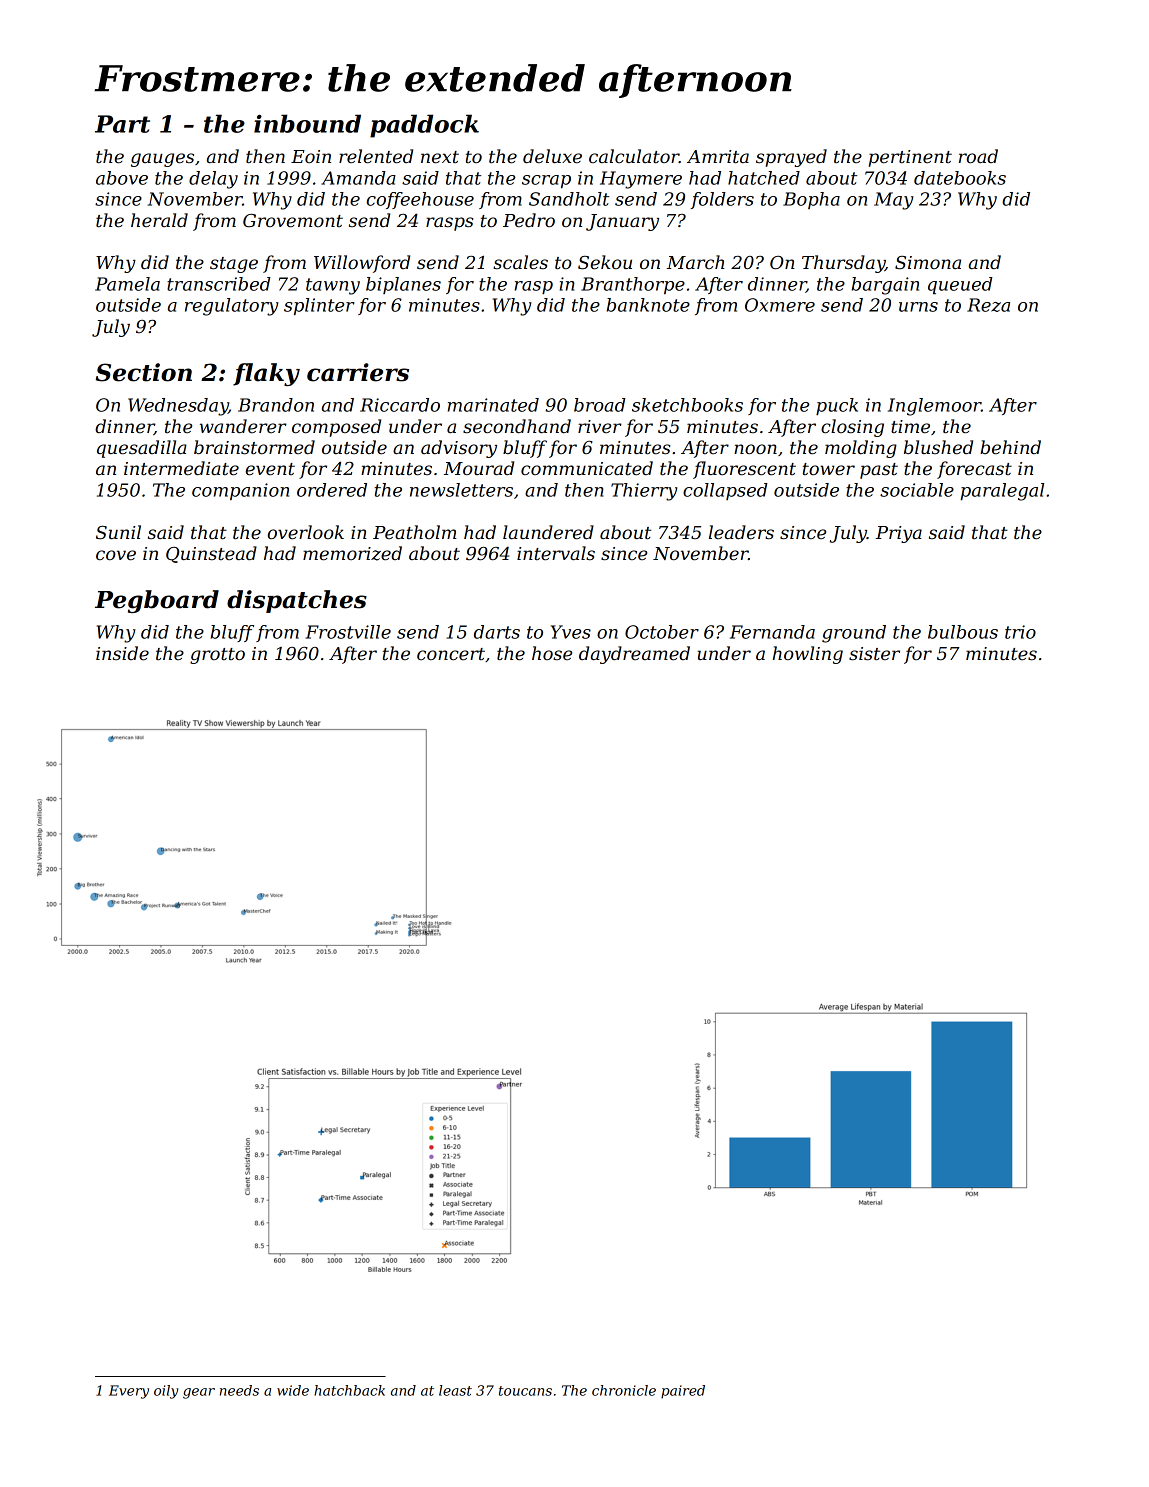 This screenshot has width=1149, height=1487. I want to click on banknote, so click(648, 305).
